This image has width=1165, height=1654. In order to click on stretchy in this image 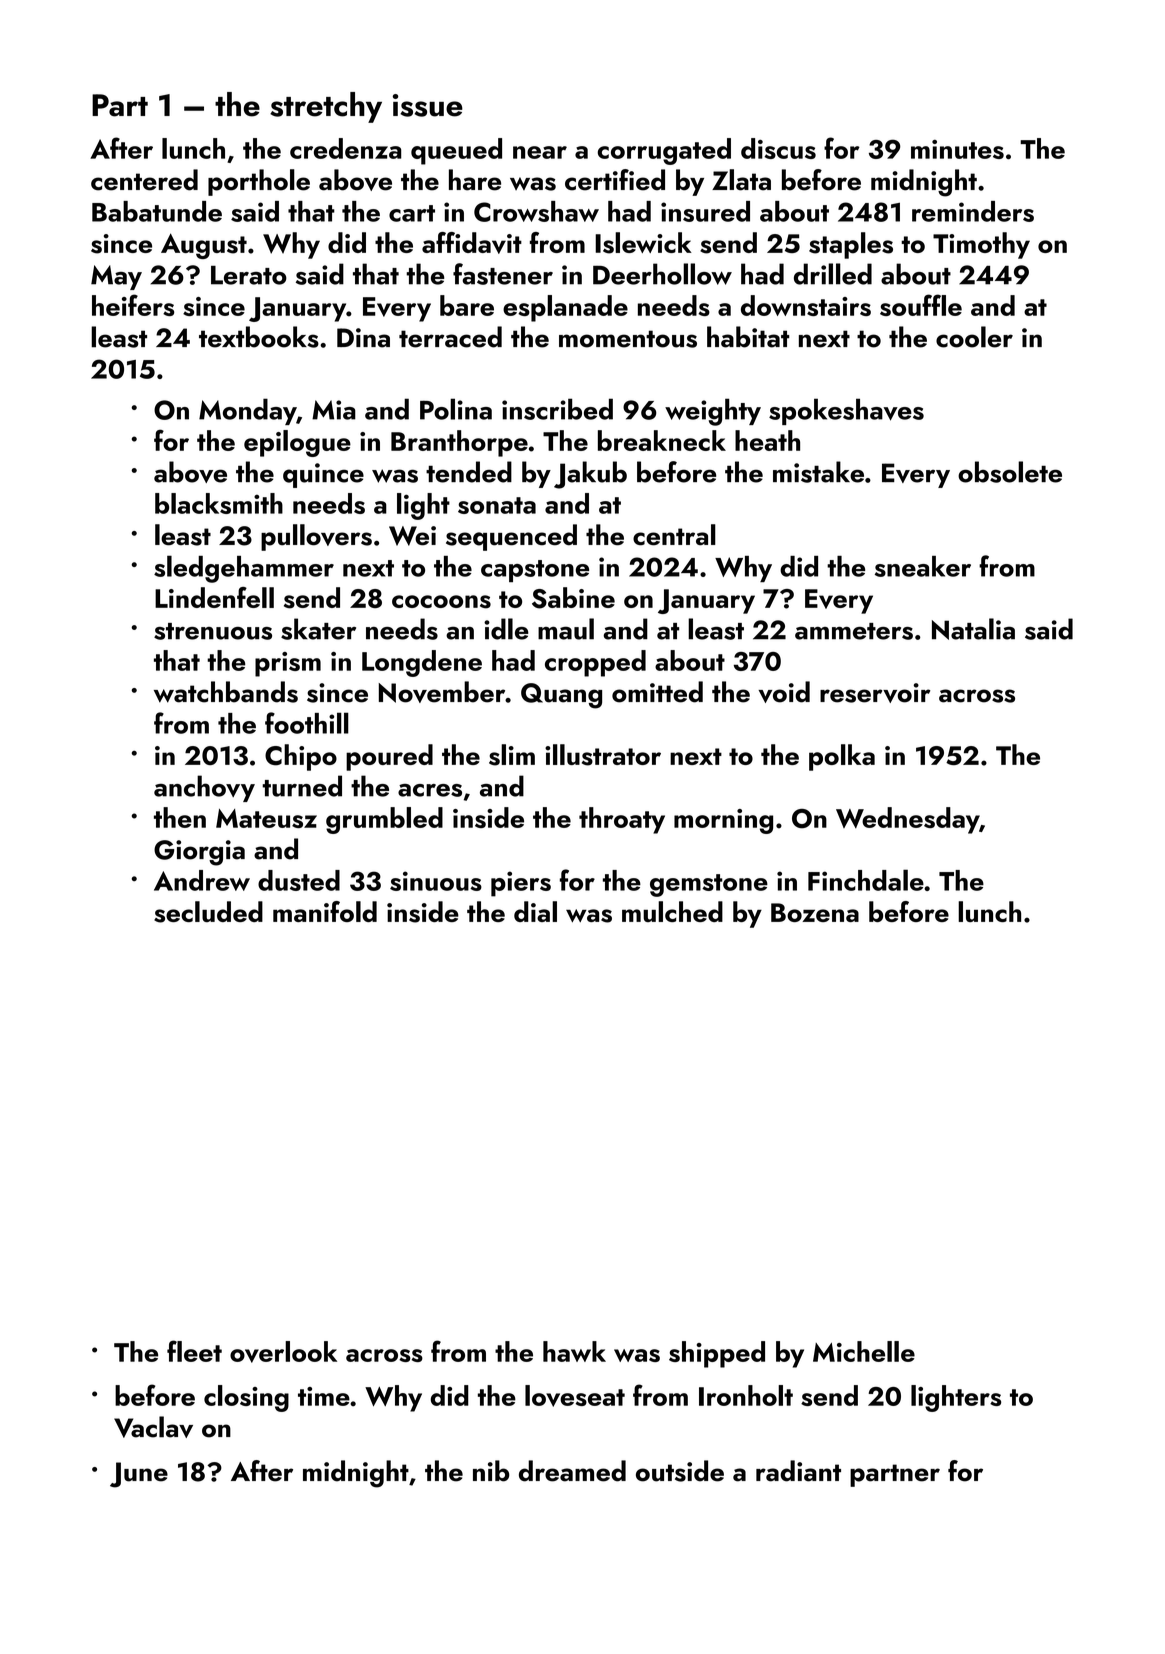, I will do `click(326, 107)`.
